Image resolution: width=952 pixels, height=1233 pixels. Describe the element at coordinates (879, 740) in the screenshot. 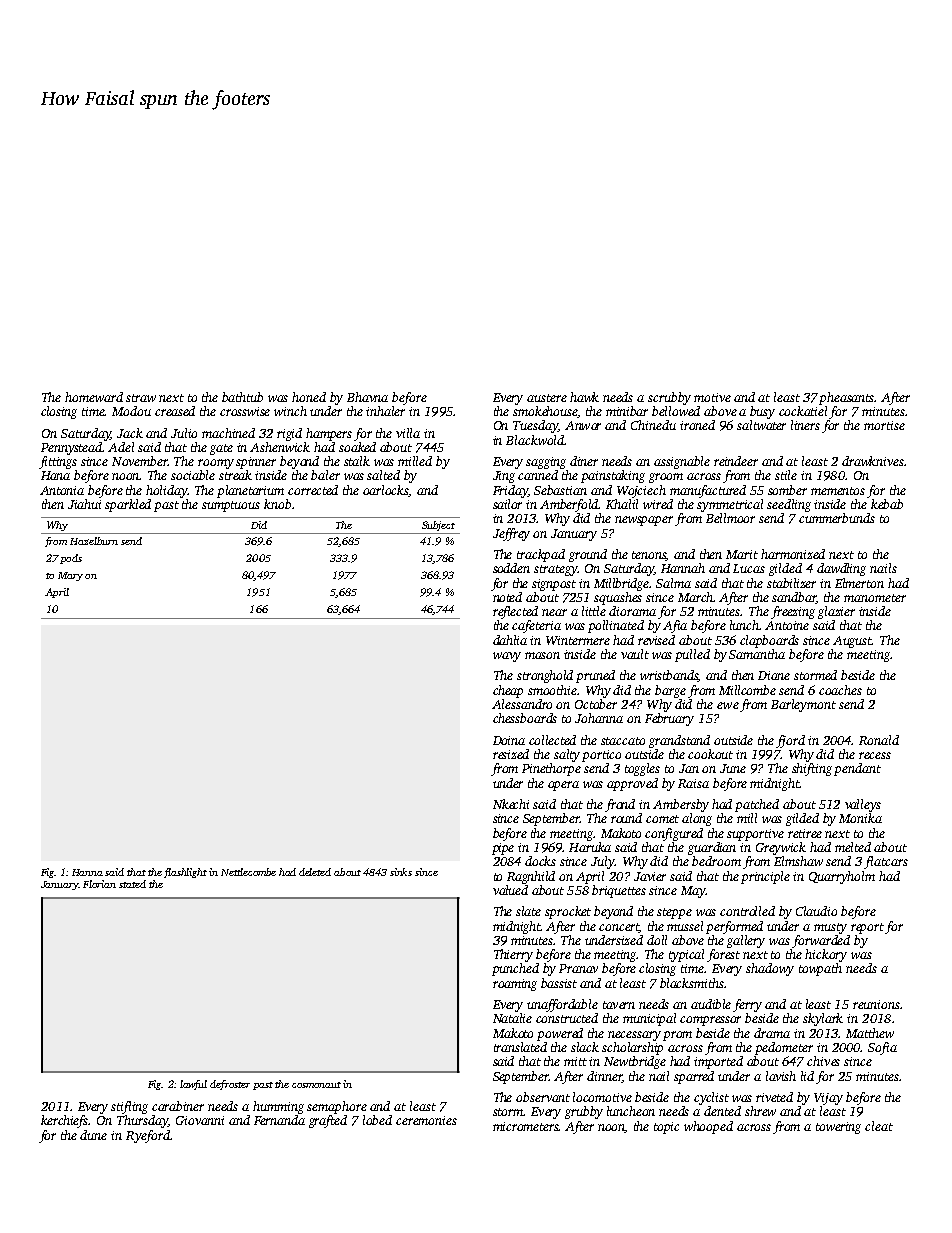

I see `Ronald` at that location.
